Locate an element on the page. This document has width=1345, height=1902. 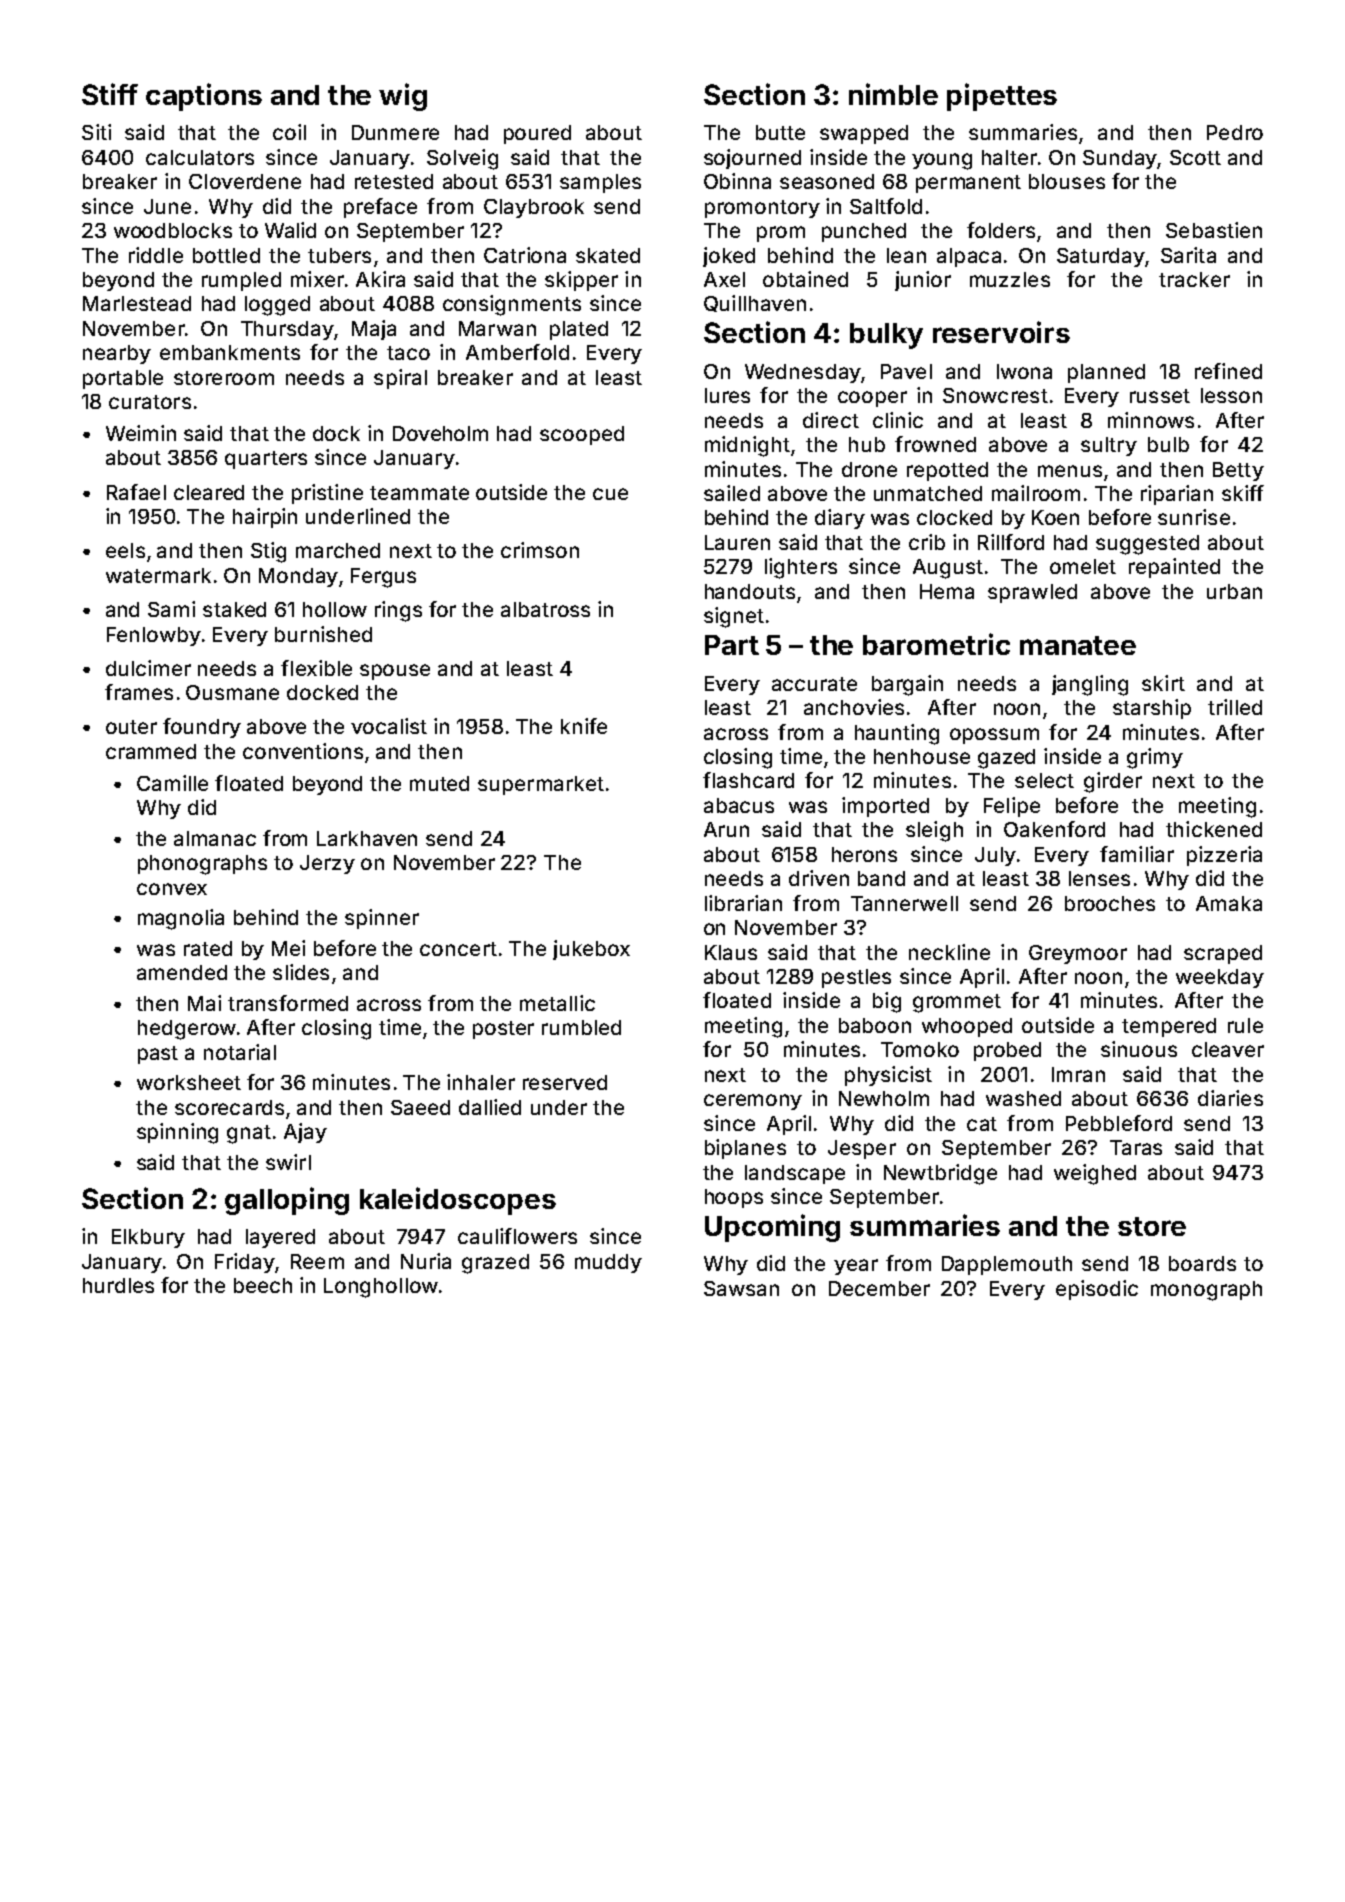
wig is located at coordinates (403, 97).
